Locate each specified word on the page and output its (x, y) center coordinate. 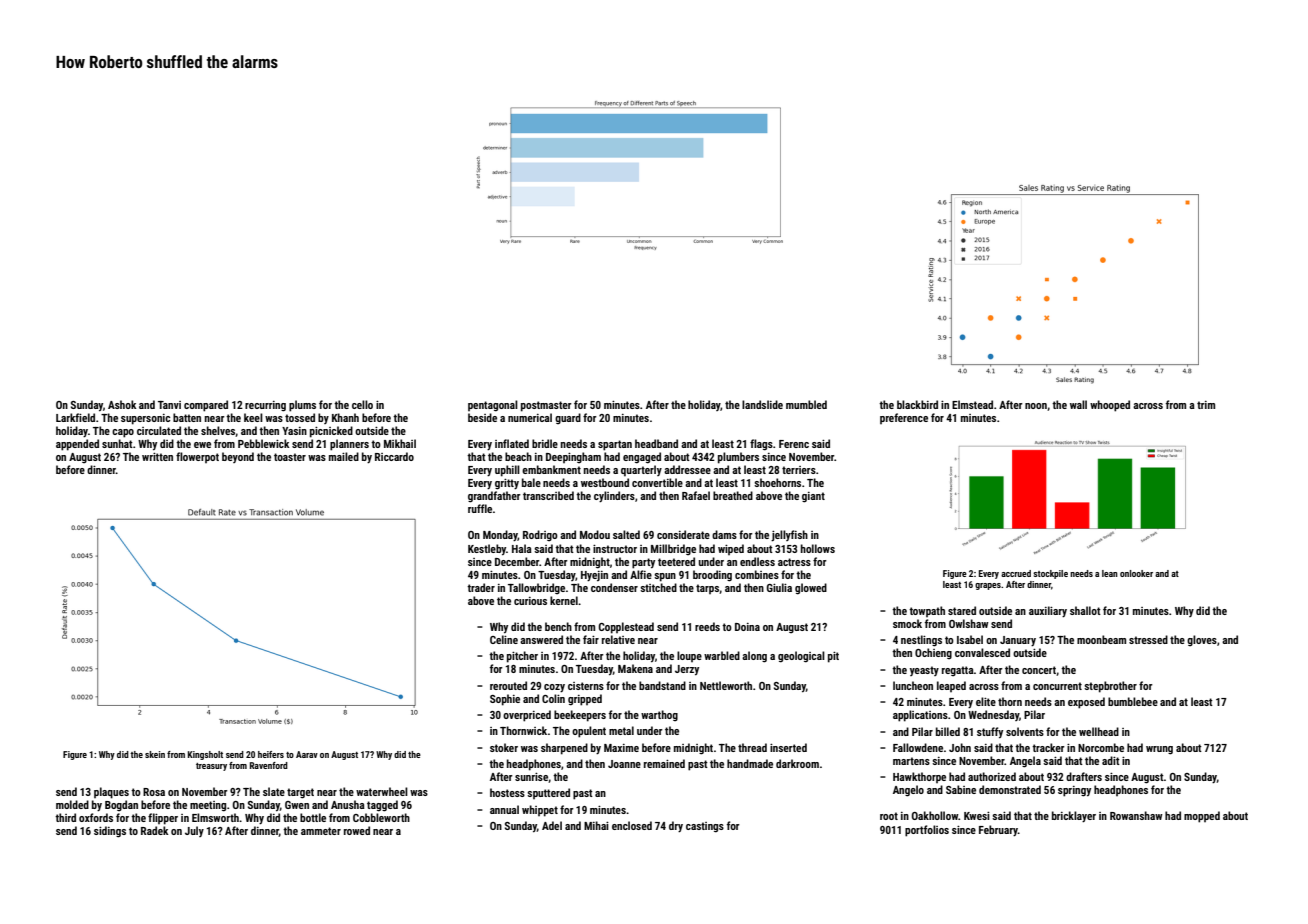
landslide (762, 404)
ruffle (480, 508)
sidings (110, 832)
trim (1206, 405)
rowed (357, 830)
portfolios (927, 831)
